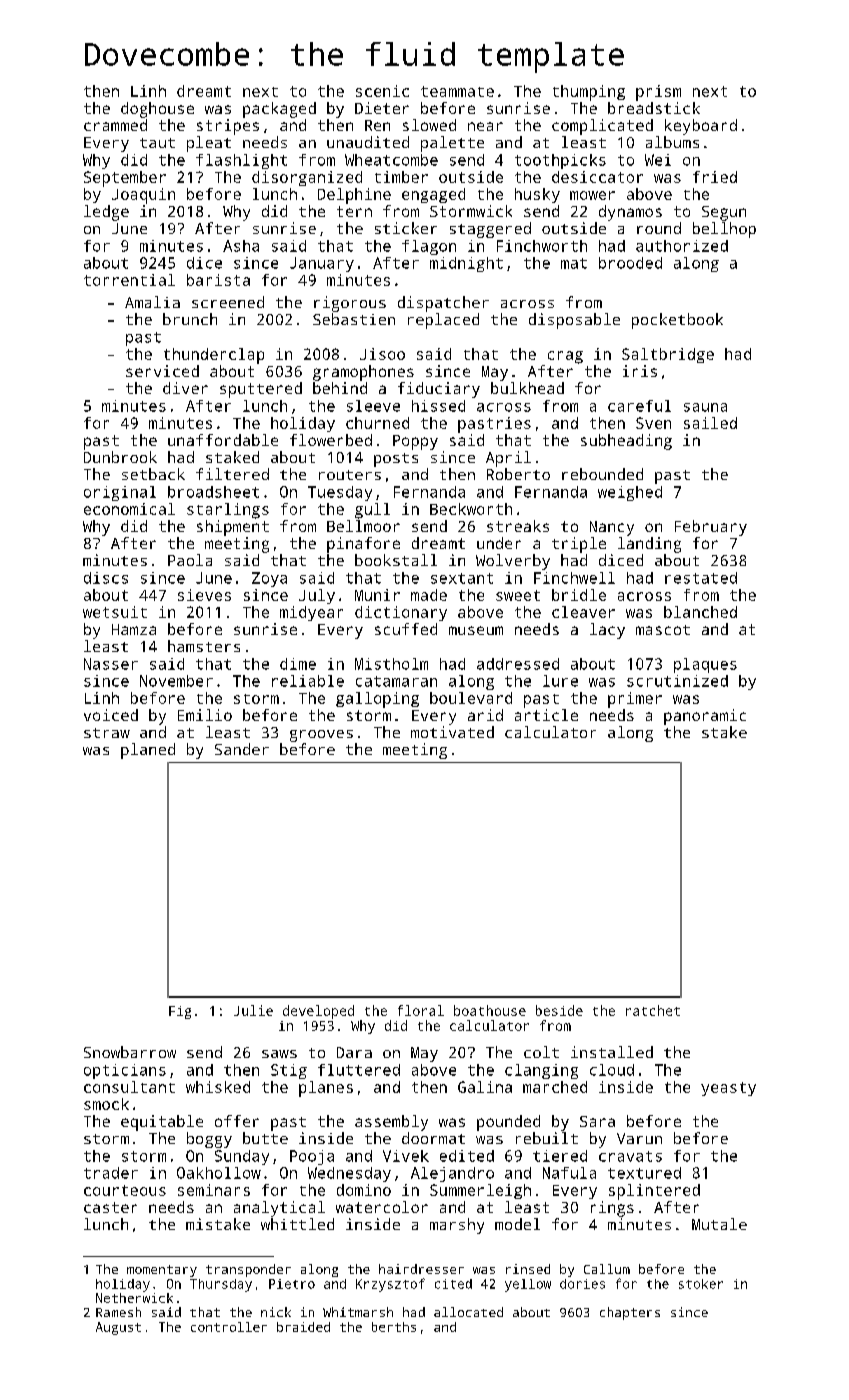 The image size is (849, 1400). I want to click on February, so click(711, 528).
